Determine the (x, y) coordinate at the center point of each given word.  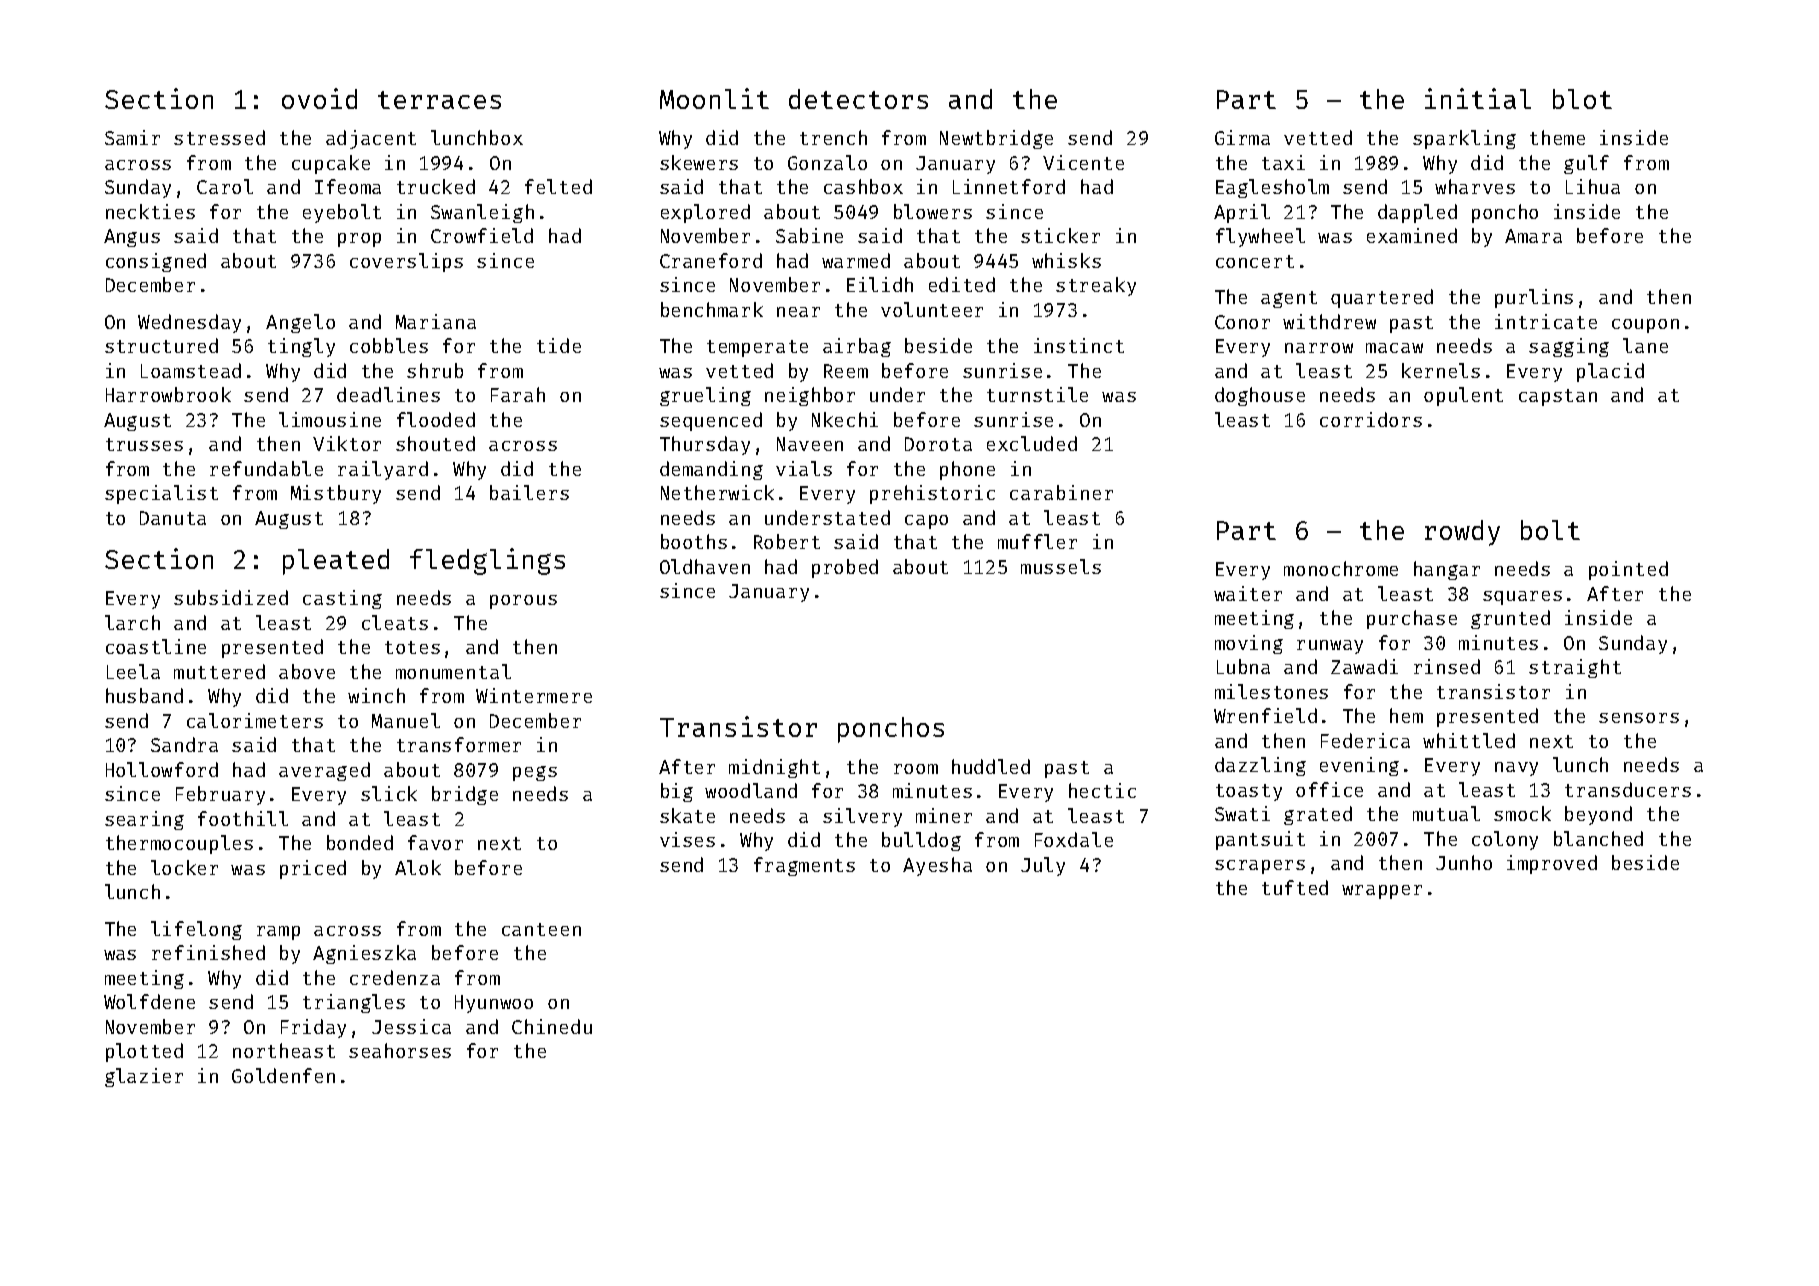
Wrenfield (1265, 715)
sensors (1639, 718)
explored (705, 213)
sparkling (1464, 139)
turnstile (1037, 394)
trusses (144, 444)
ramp (278, 933)
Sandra (184, 744)
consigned (156, 262)
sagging (1569, 347)
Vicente (1083, 162)
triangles (354, 1003)
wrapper (1382, 892)
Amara (1533, 236)
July (1043, 866)
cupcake (331, 164)
